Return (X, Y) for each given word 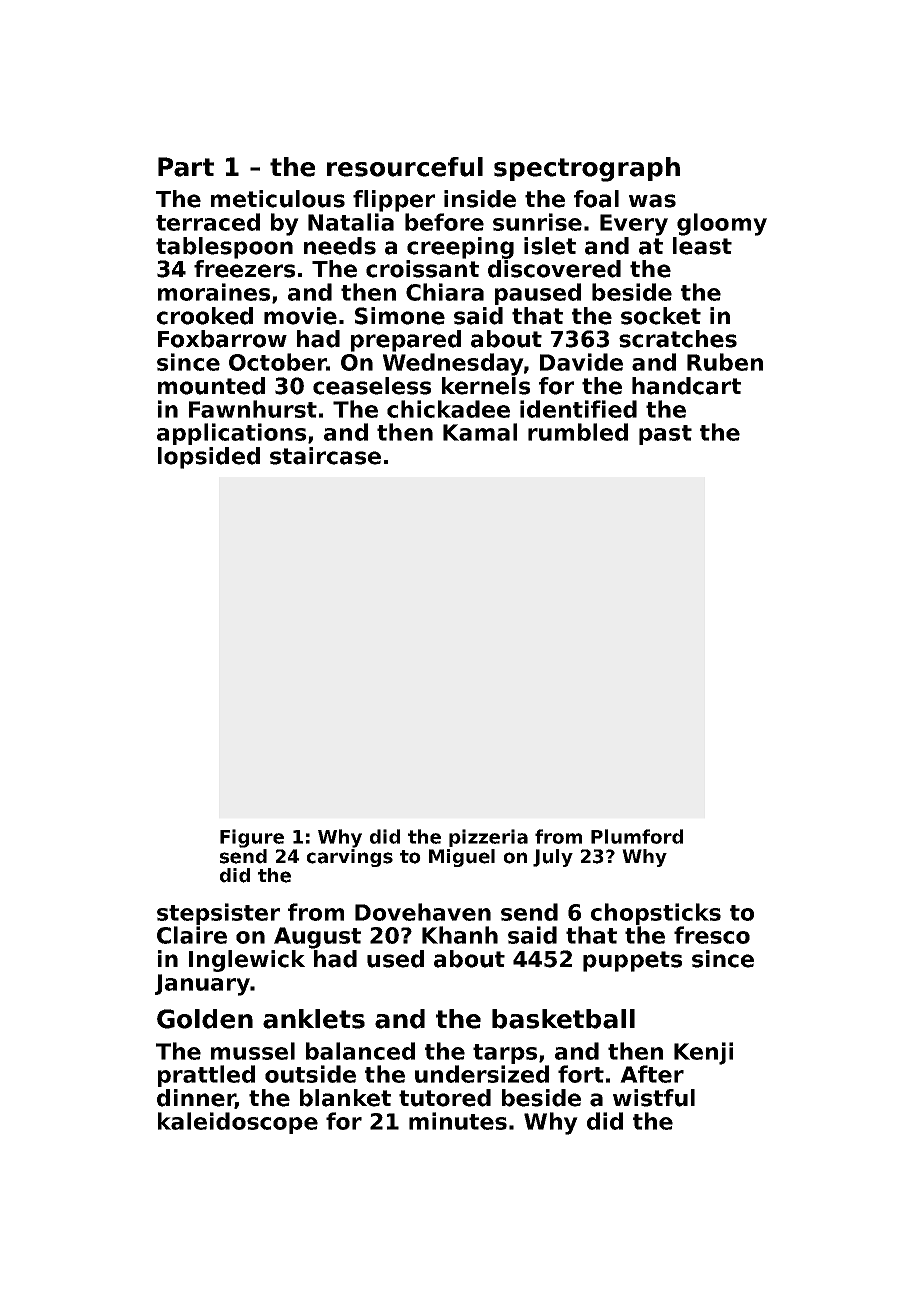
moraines (214, 292)
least (702, 246)
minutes (458, 1121)
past (665, 435)
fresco (712, 935)
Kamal (480, 432)
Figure (252, 838)
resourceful (405, 167)
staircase (325, 456)
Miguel (462, 858)
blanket (345, 1098)
